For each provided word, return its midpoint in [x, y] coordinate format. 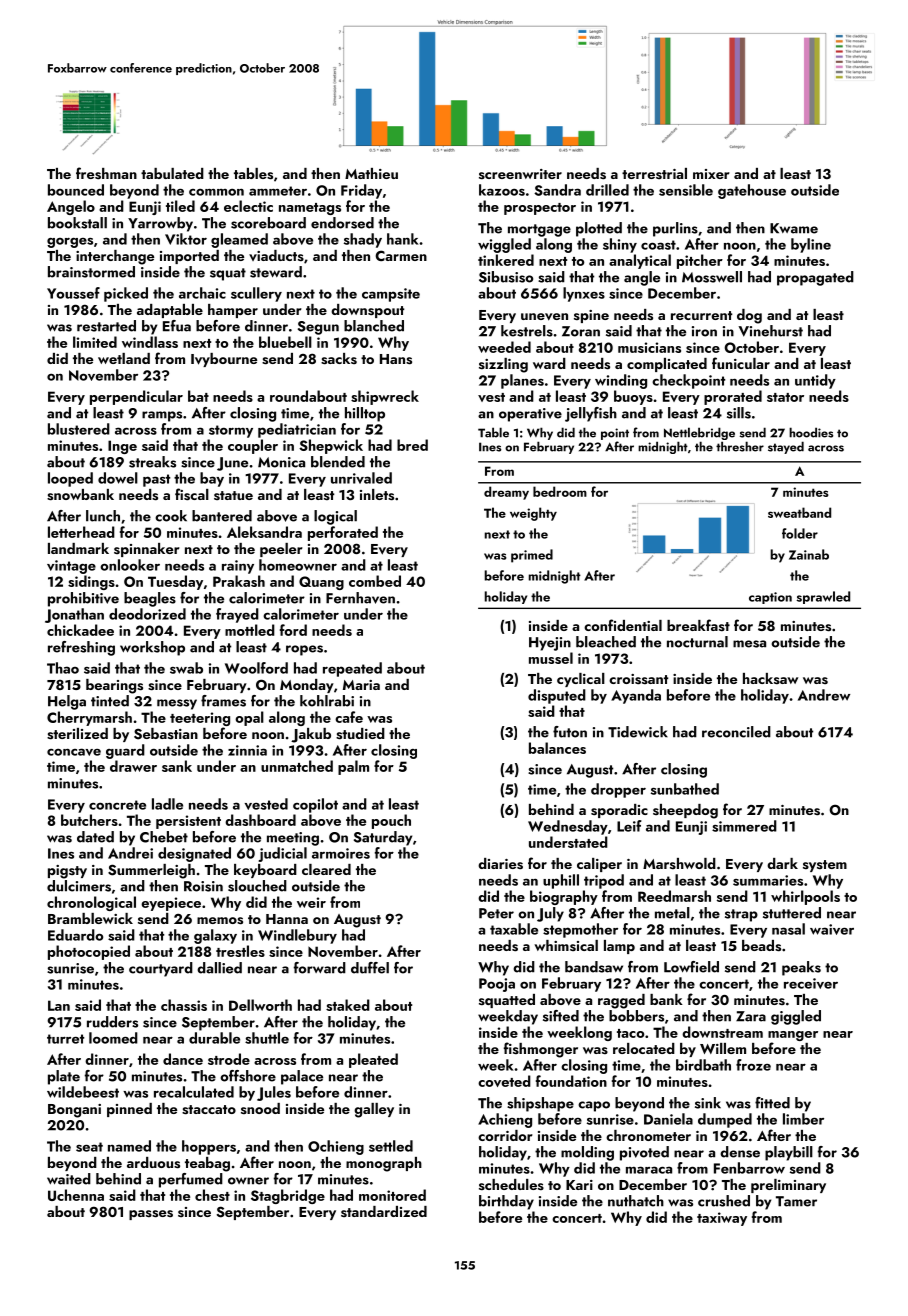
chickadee [80, 630]
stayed [786, 447]
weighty [533, 514]
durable [214, 1038]
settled [391, 1146]
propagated [815, 278]
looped [70, 479]
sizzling [503, 365]
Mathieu [371, 173]
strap [741, 915]
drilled [607, 190]
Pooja [497, 985]
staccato [209, 1110]
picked [126, 294]
